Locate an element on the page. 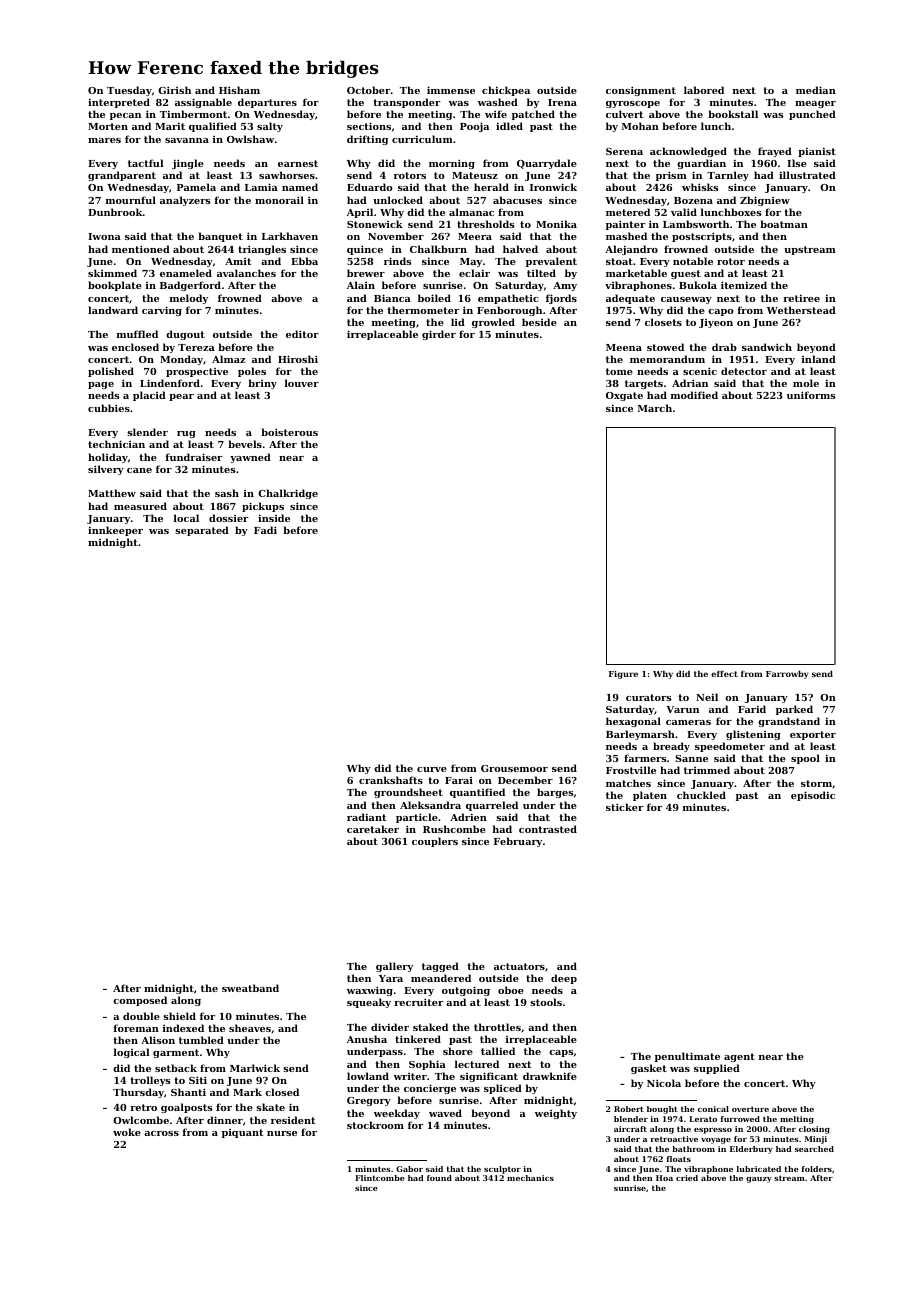 The width and height of the document is (924, 1308). Farrowby is located at coordinates (787, 674).
